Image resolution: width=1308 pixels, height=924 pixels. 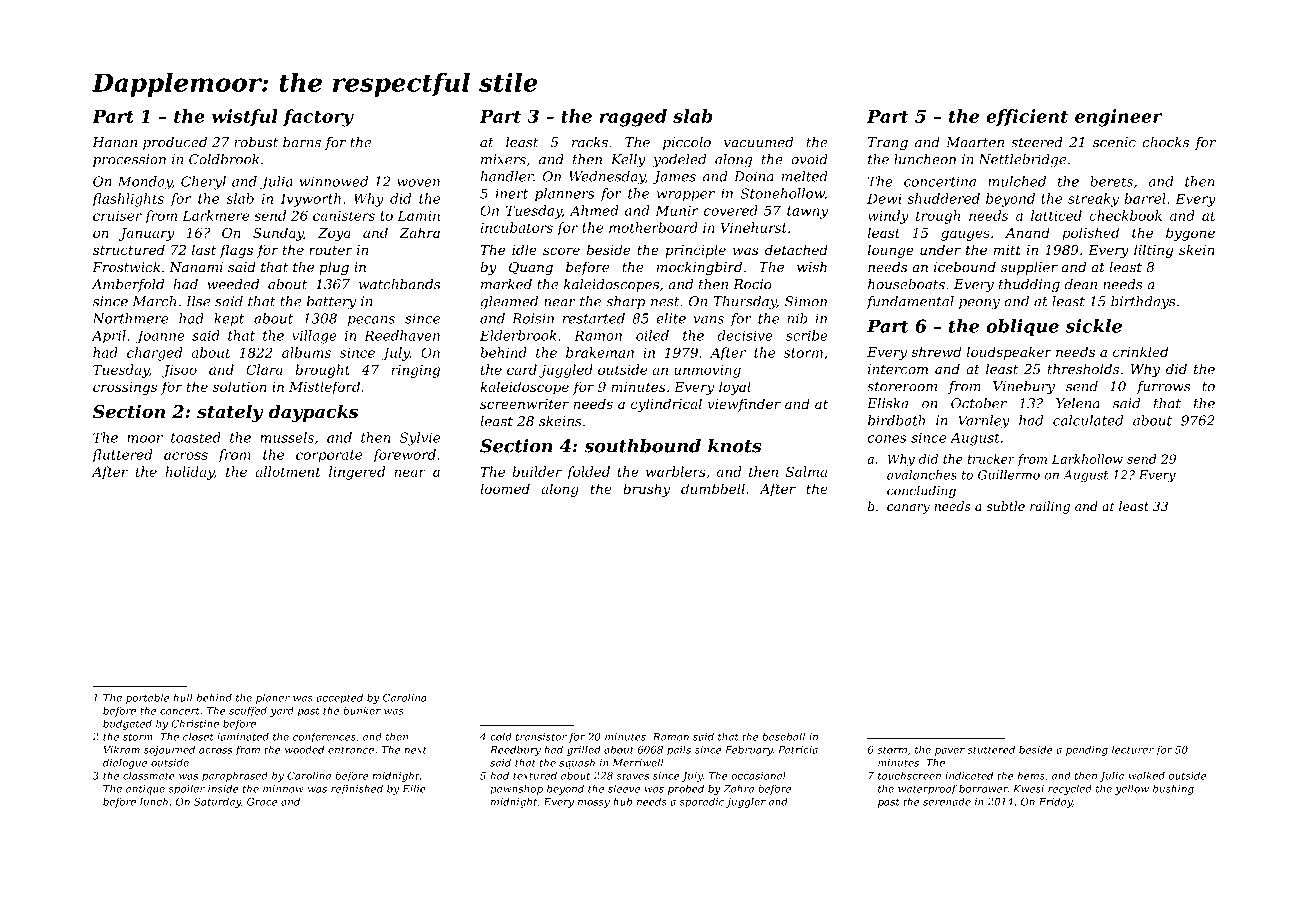 What do you see at coordinates (318, 118) in the screenshot?
I see `factory` at bounding box center [318, 118].
